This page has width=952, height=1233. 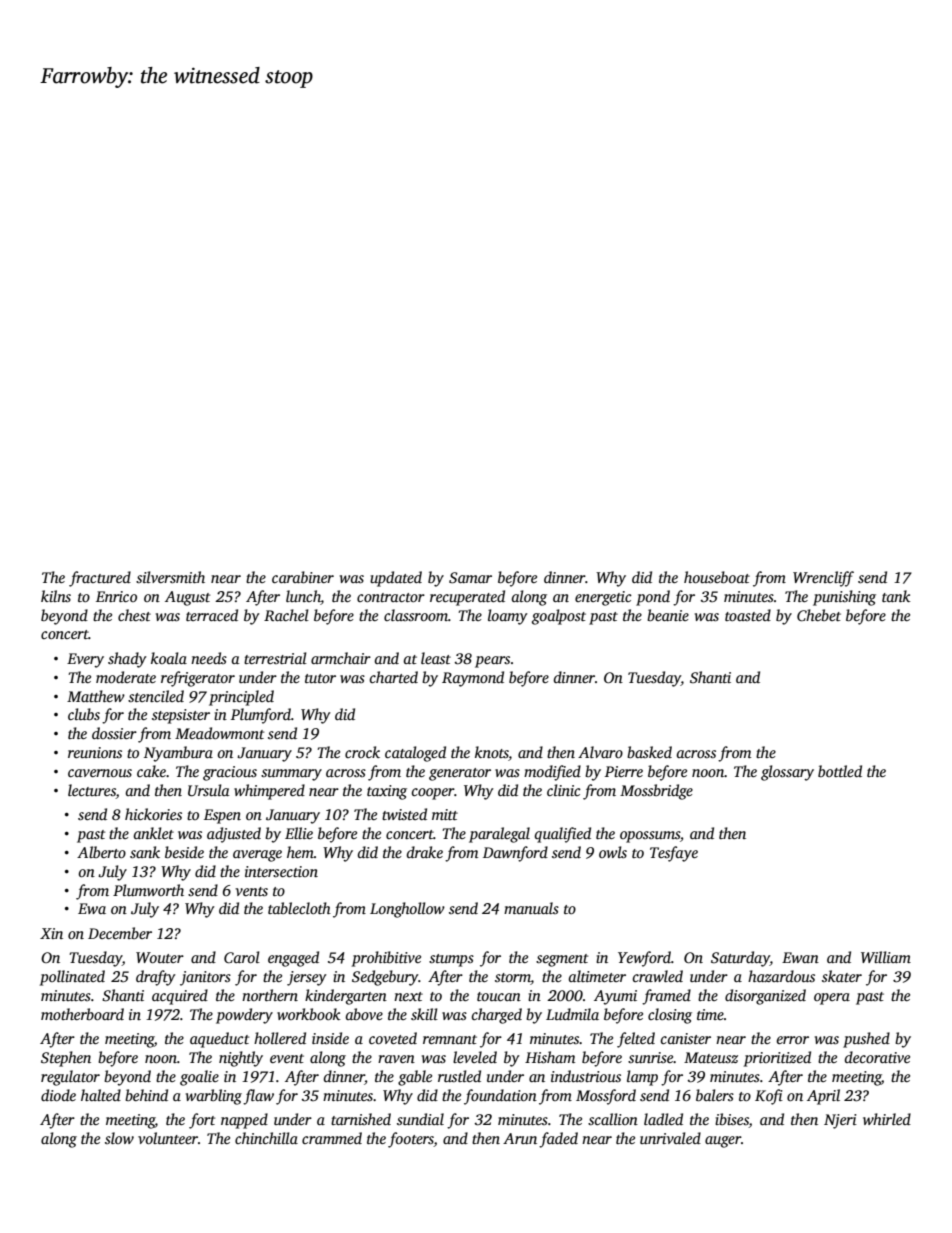 I want to click on least, so click(x=436, y=658).
